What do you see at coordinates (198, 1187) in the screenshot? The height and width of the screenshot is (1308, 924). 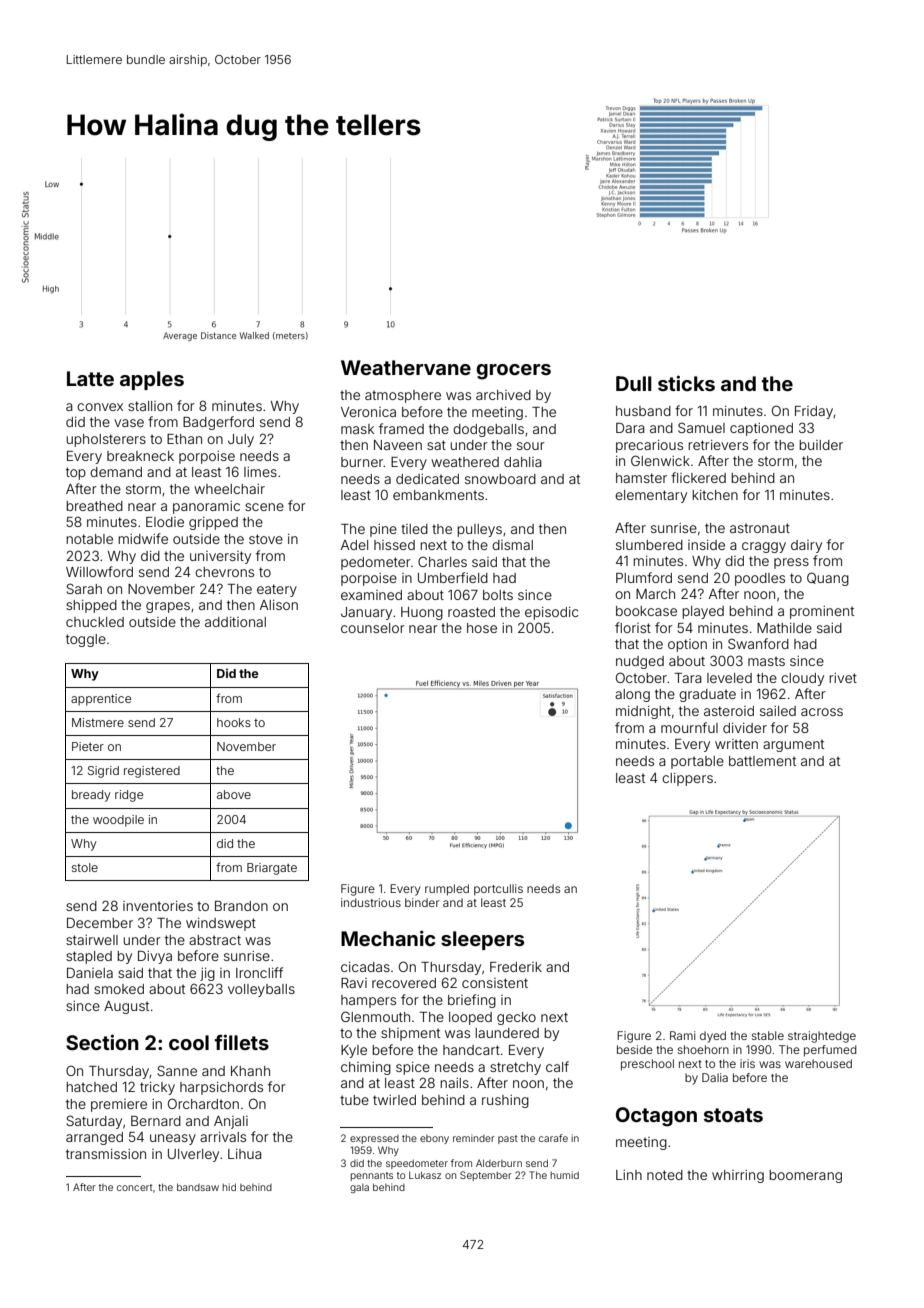 I see `bandsaw` at bounding box center [198, 1187].
